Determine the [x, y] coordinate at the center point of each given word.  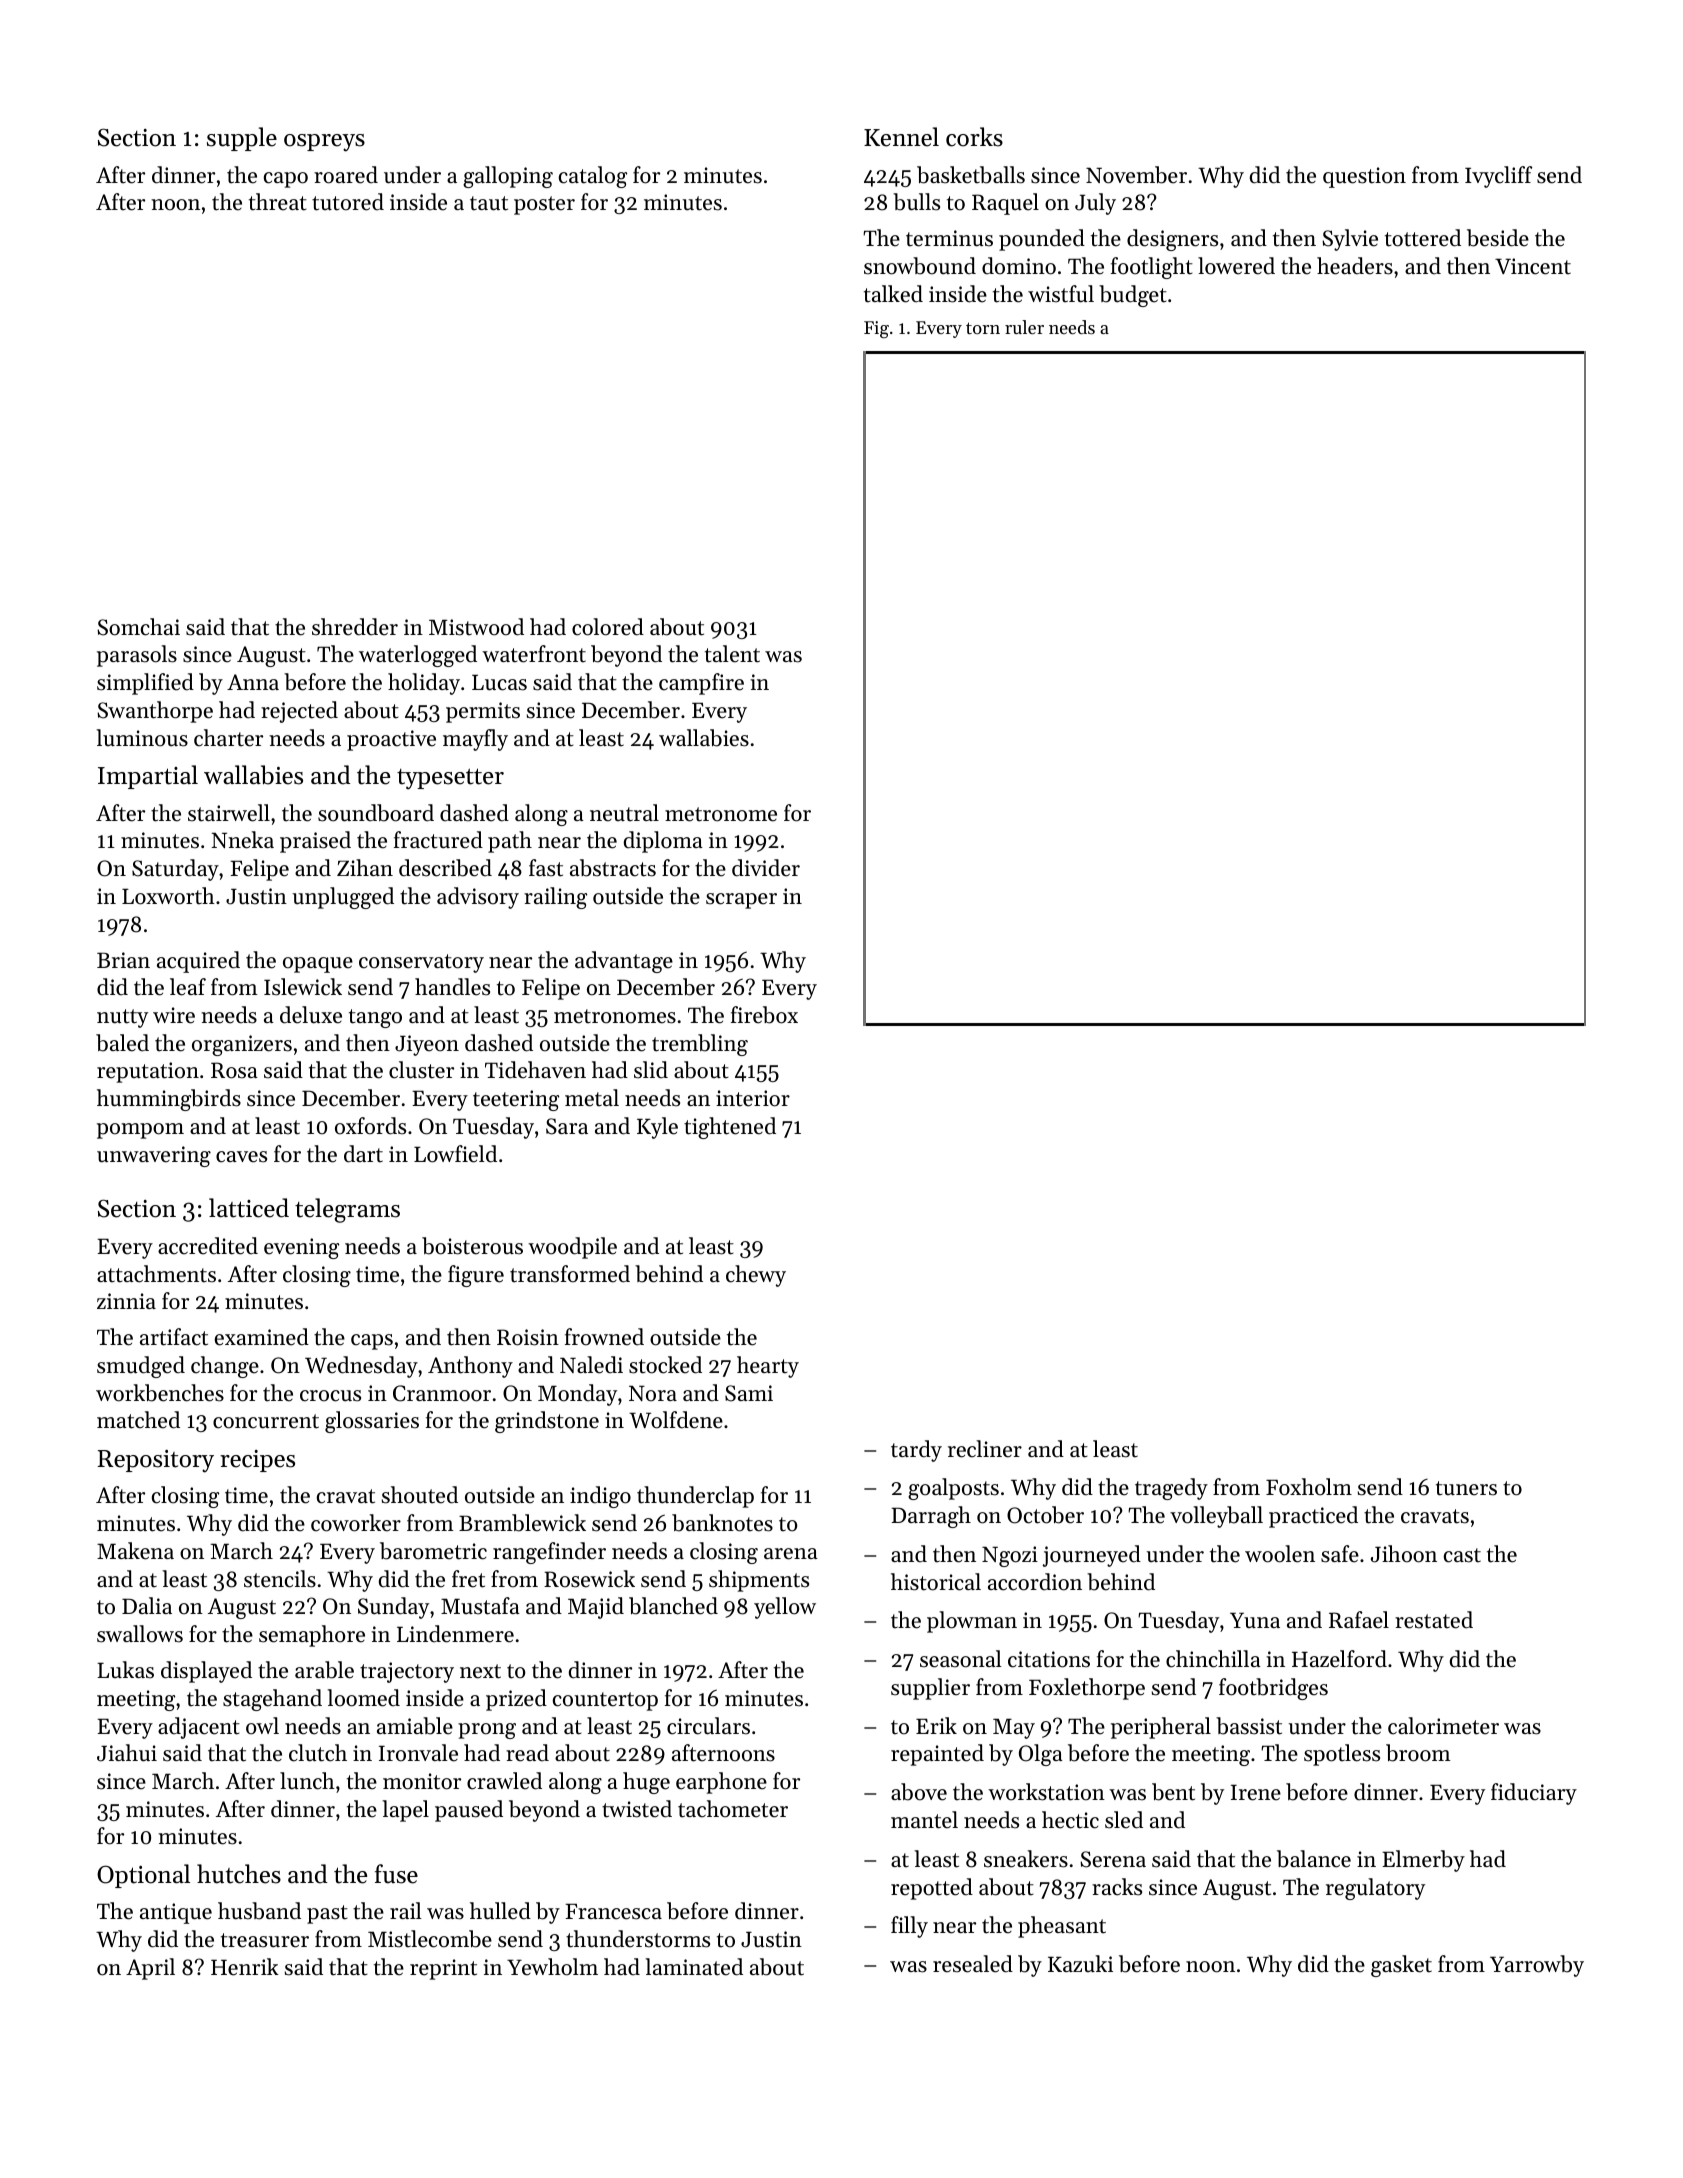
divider [766, 868]
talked [893, 294]
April [150, 1969]
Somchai [138, 627]
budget [1133, 296]
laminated [694, 1967]
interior [753, 1098]
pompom [140, 1131]
